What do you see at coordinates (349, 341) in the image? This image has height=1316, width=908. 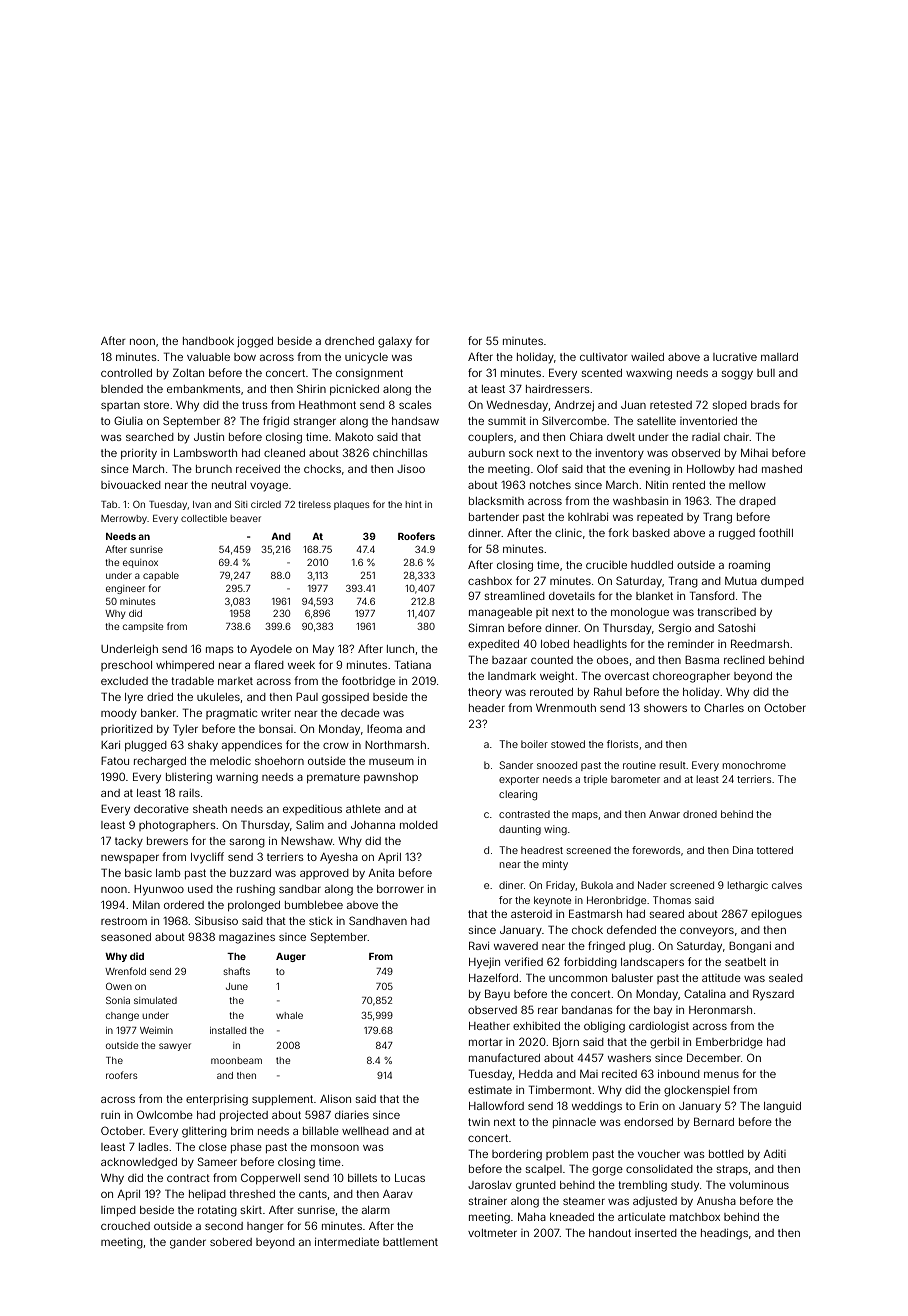 I see `drenched` at bounding box center [349, 341].
